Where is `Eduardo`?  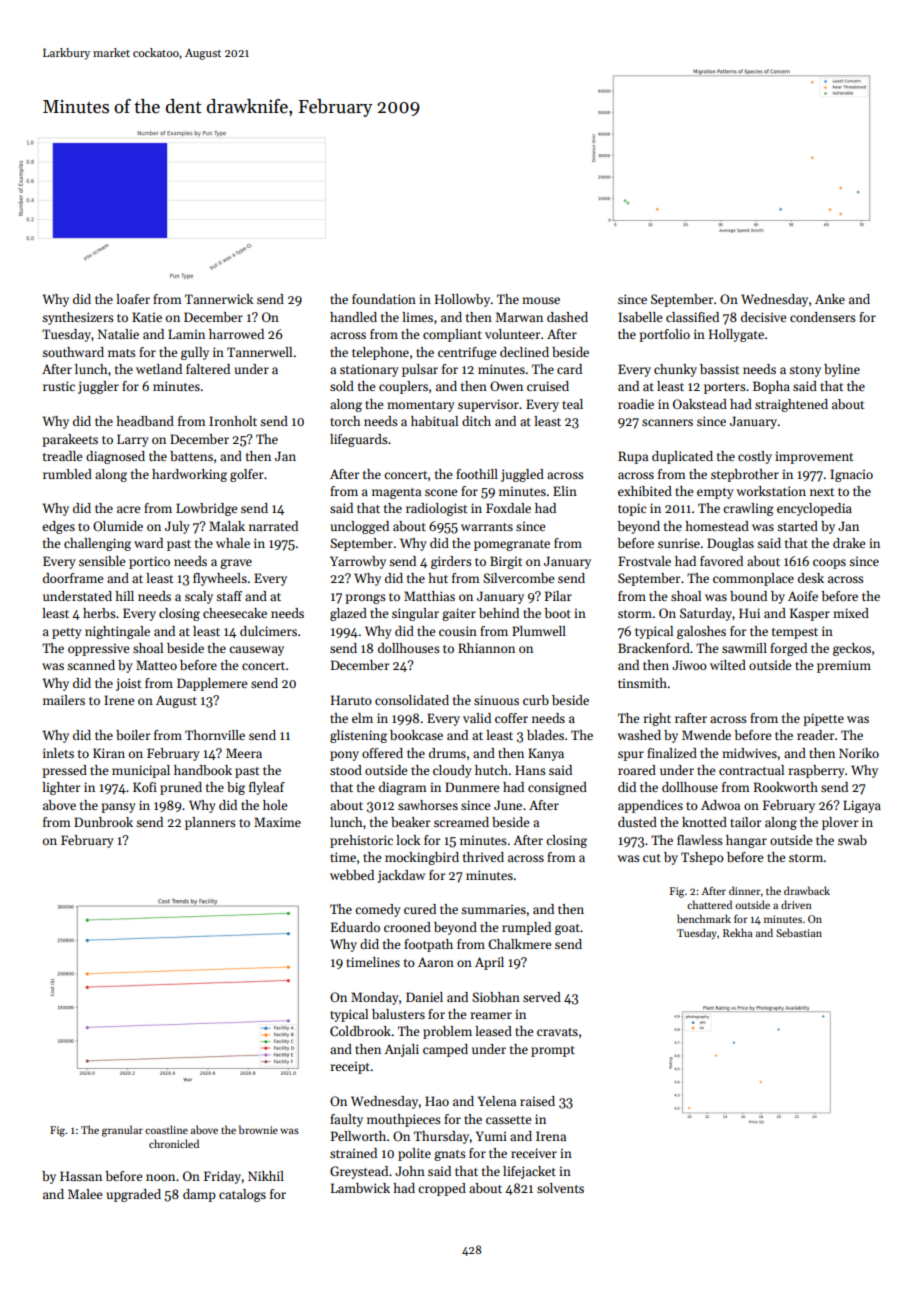 Eduardo is located at coordinates (355, 927).
